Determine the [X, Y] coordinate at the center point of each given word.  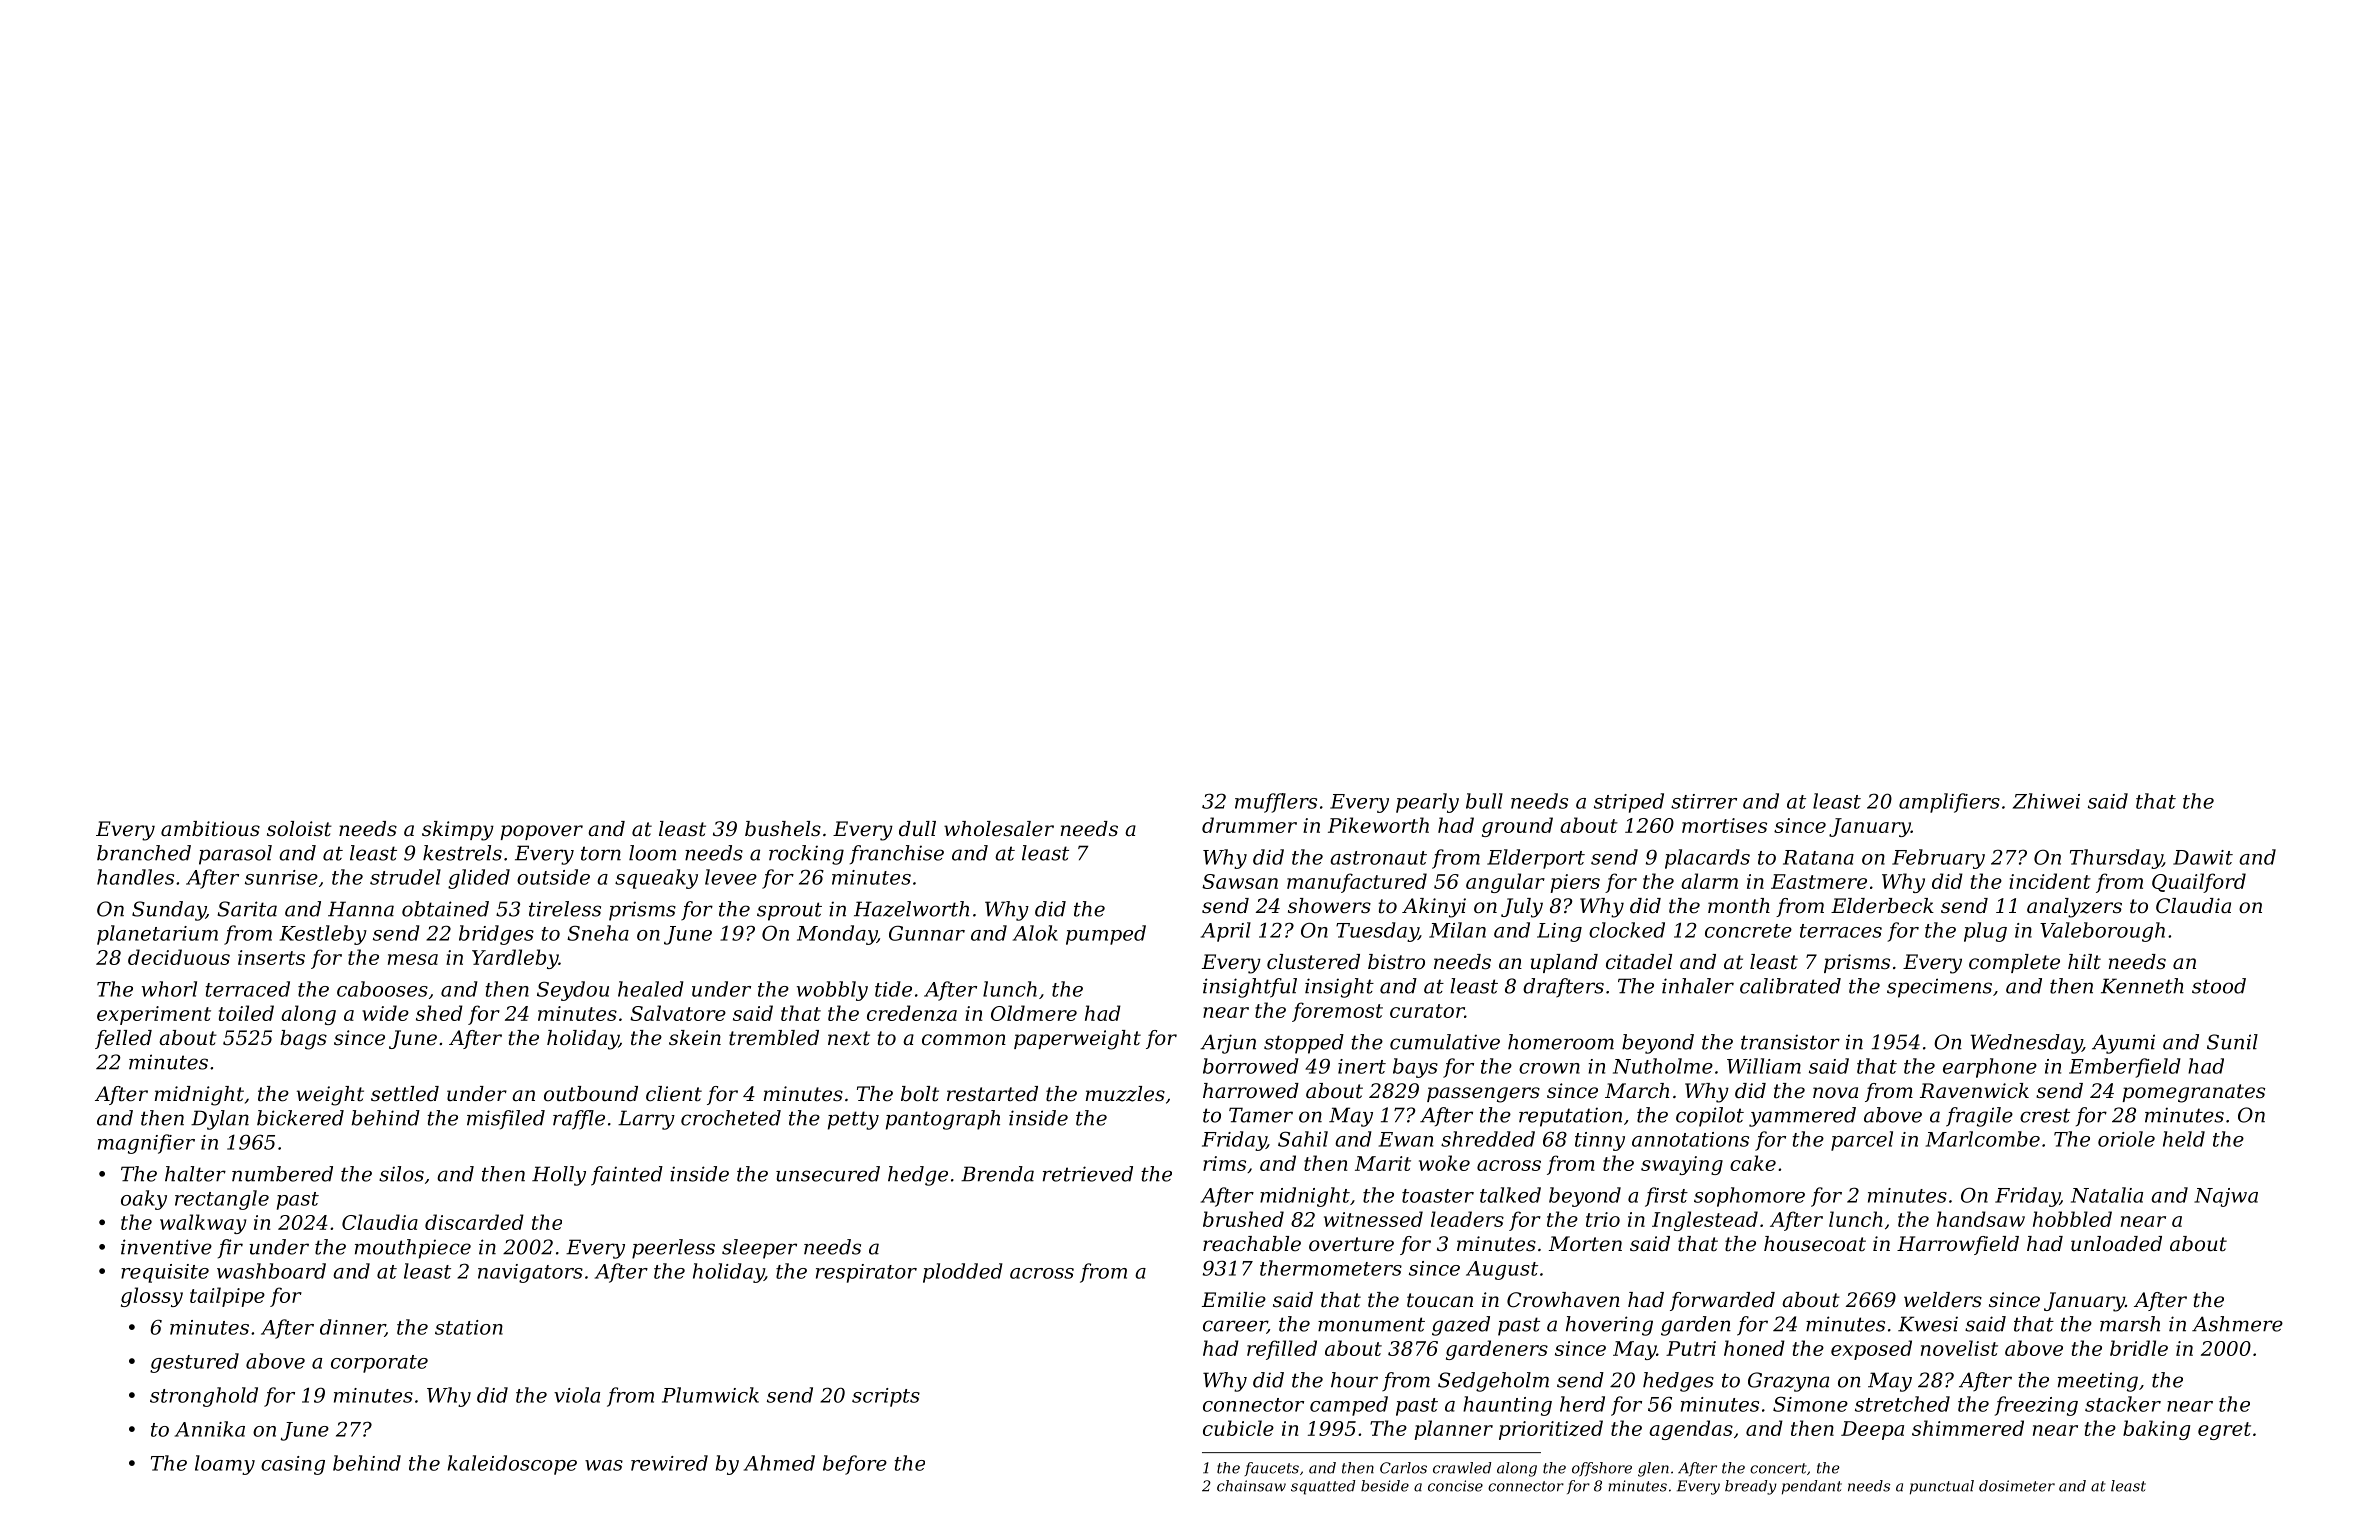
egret [2224, 1431]
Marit [1383, 1163]
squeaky [656, 879]
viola [577, 1395]
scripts [886, 1397]
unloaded [2116, 1244]
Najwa [2226, 1197]
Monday [837, 935]
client [674, 1094]
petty [853, 1120]
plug [1985, 932]
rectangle [222, 1200]
